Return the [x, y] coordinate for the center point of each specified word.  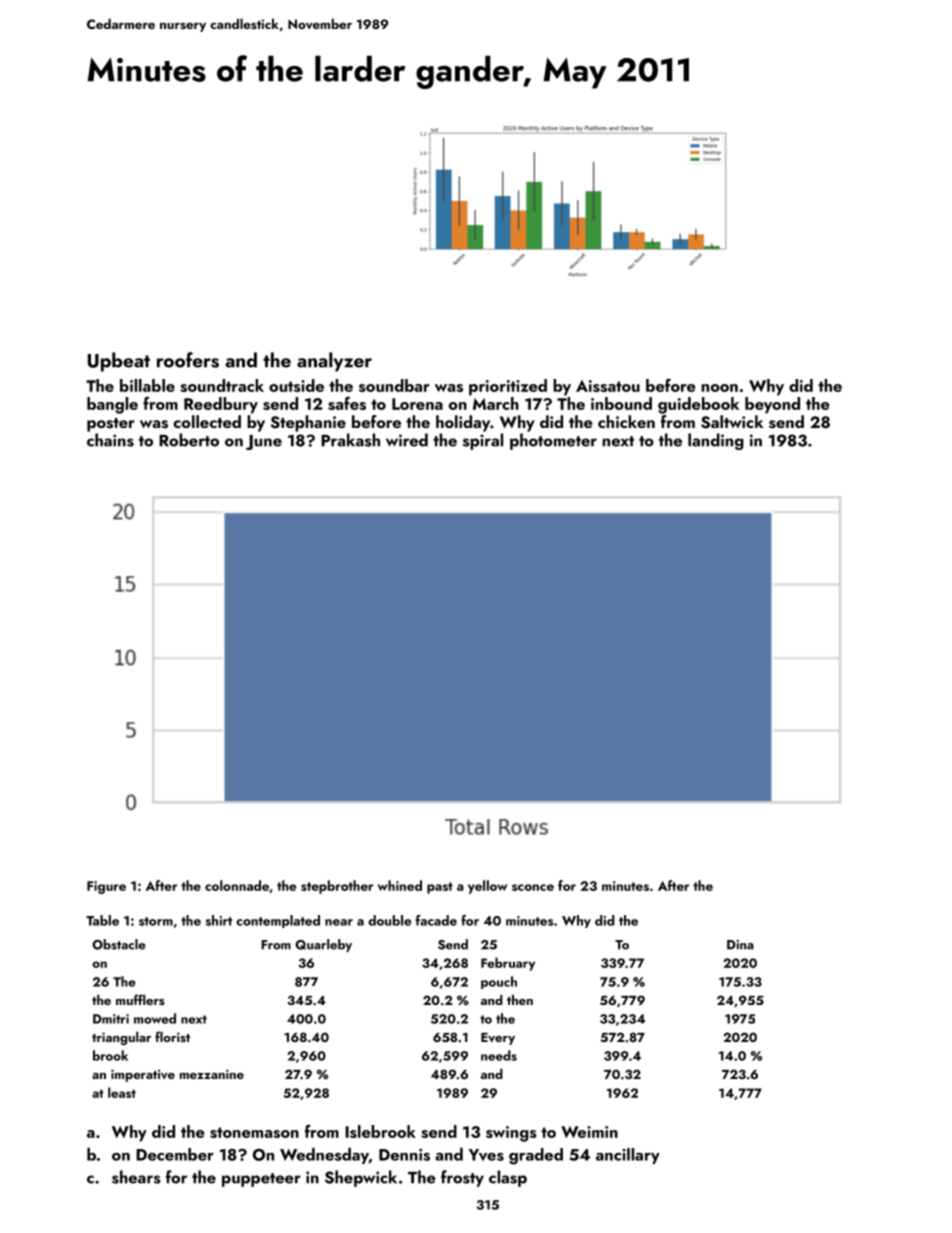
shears [136, 1177]
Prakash [350, 440]
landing [716, 441]
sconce [533, 887]
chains [110, 440]
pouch [499, 982]
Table [102, 920]
